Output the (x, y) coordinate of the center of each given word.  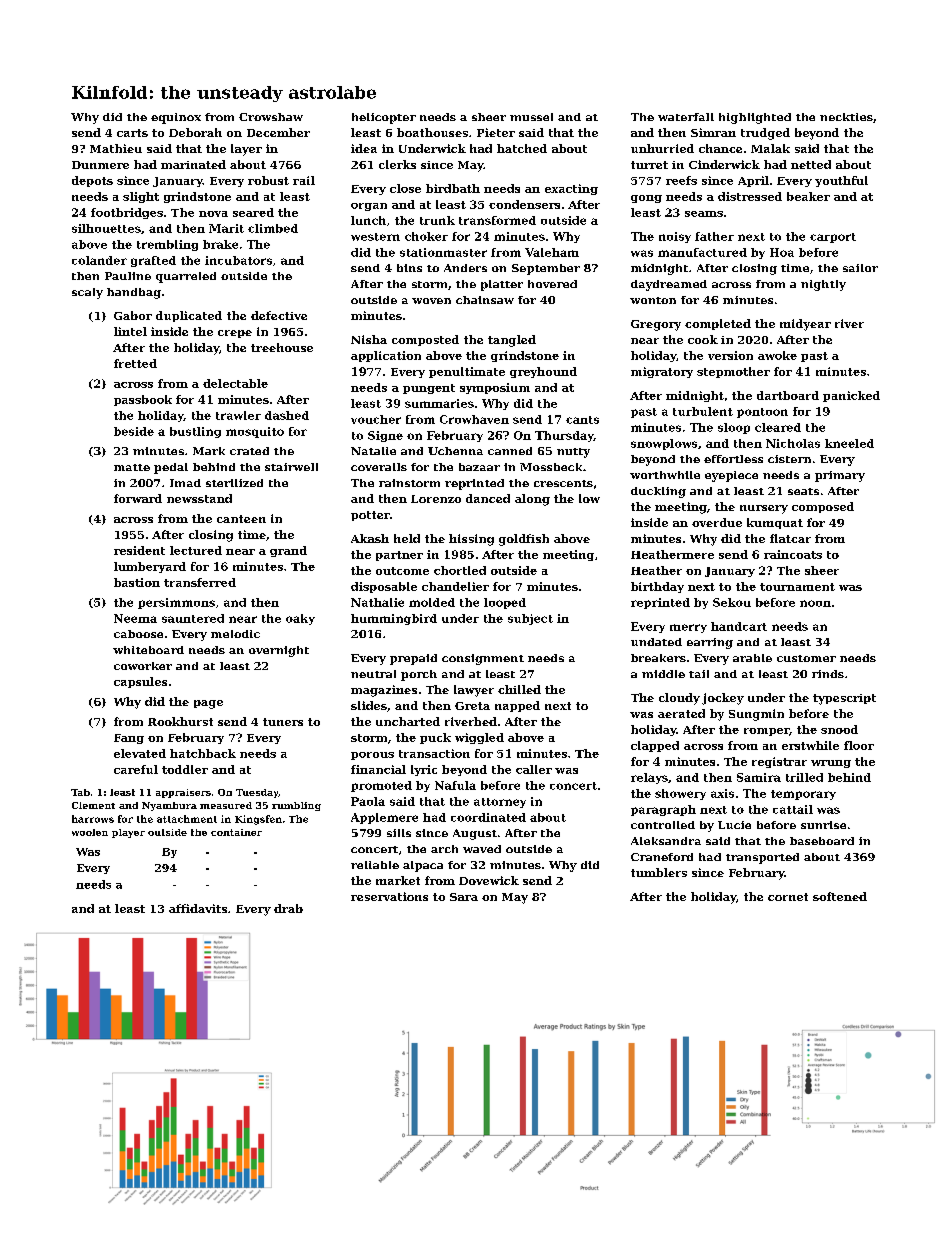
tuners (283, 722)
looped (505, 603)
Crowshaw (271, 117)
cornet (788, 897)
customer (806, 658)
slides (369, 705)
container (236, 832)
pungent (429, 389)
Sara (464, 897)
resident (139, 550)
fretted (135, 363)
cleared (778, 427)
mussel (531, 117)
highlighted (755, 118)
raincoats (793, 554)
